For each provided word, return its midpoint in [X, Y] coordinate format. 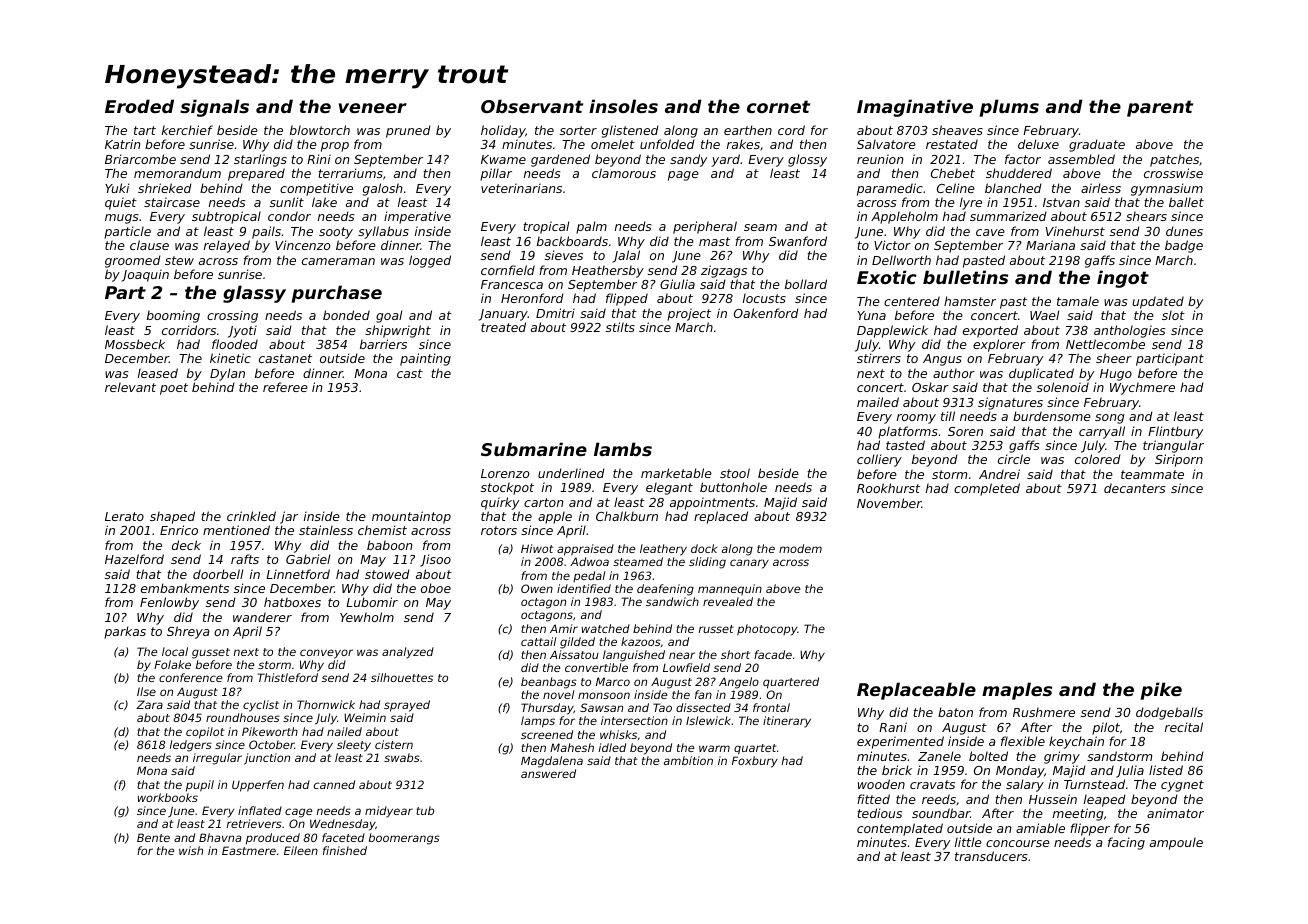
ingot [1123, 279]
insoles [623, 106]
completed [987, 489]
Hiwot [537, 548]
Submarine [534, 449]
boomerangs [404, 839]
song [1110, 419]
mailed [878, 402]
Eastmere [249, 850]
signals [214, 108]
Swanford [798, 241]
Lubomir [372, 602]
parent [1160, 108]
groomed [133, 261]
